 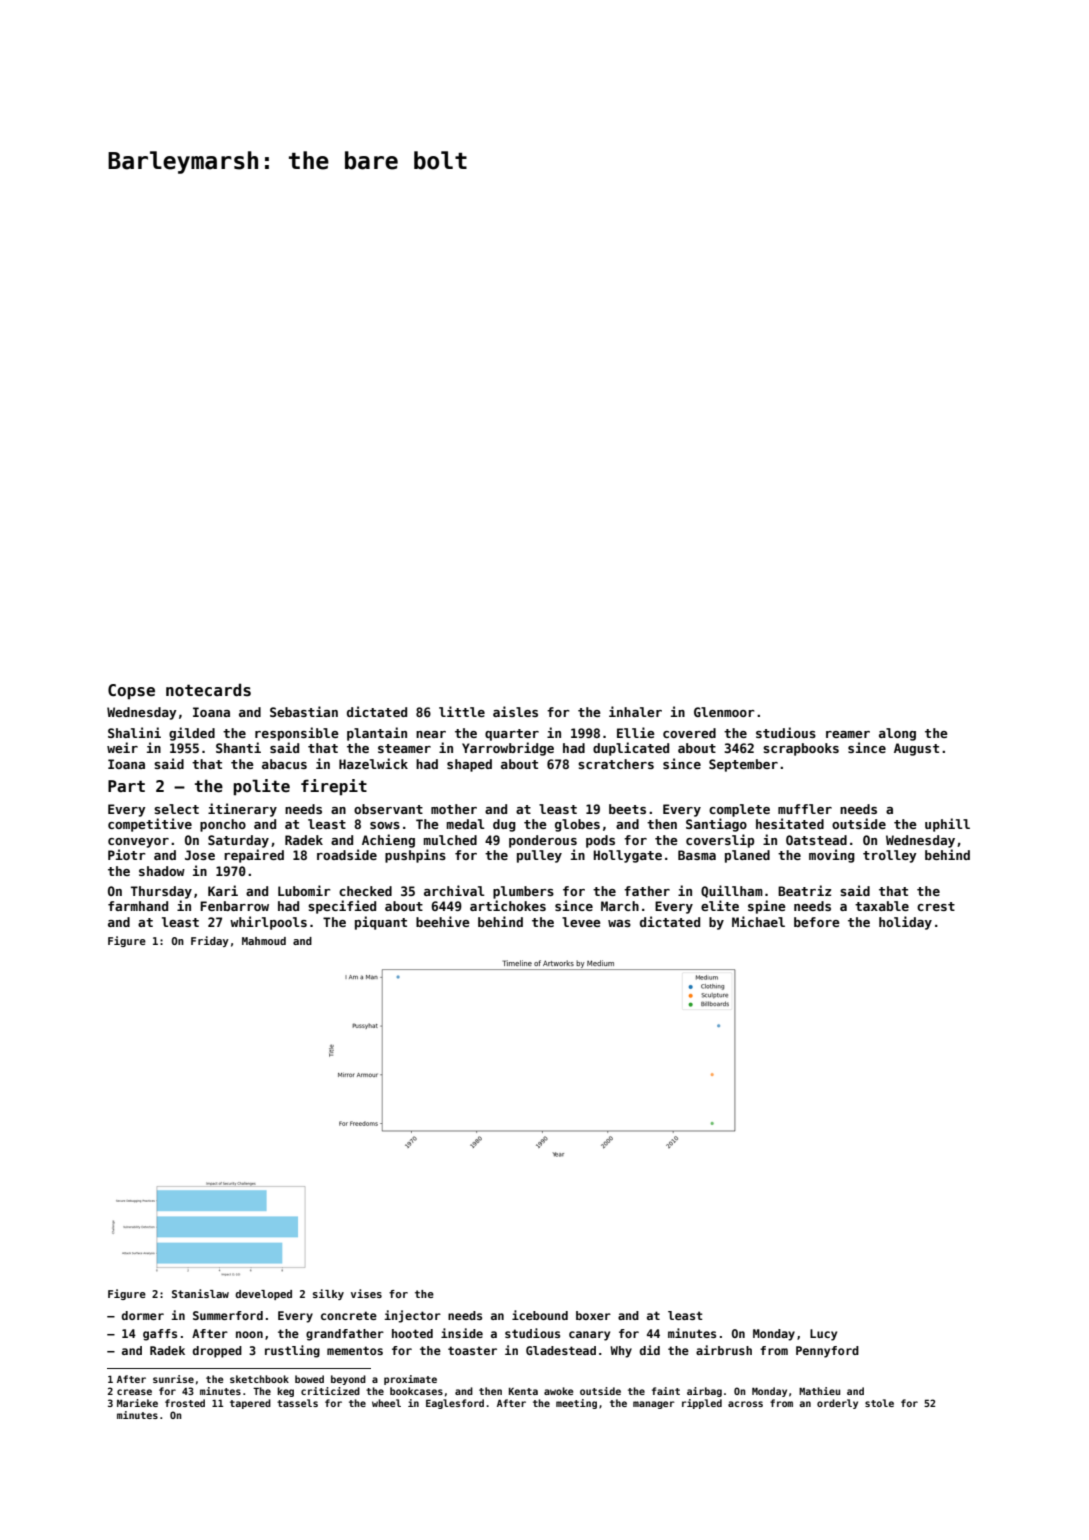 I want to click on Stanislaw, so click(x=200, y=1293).
